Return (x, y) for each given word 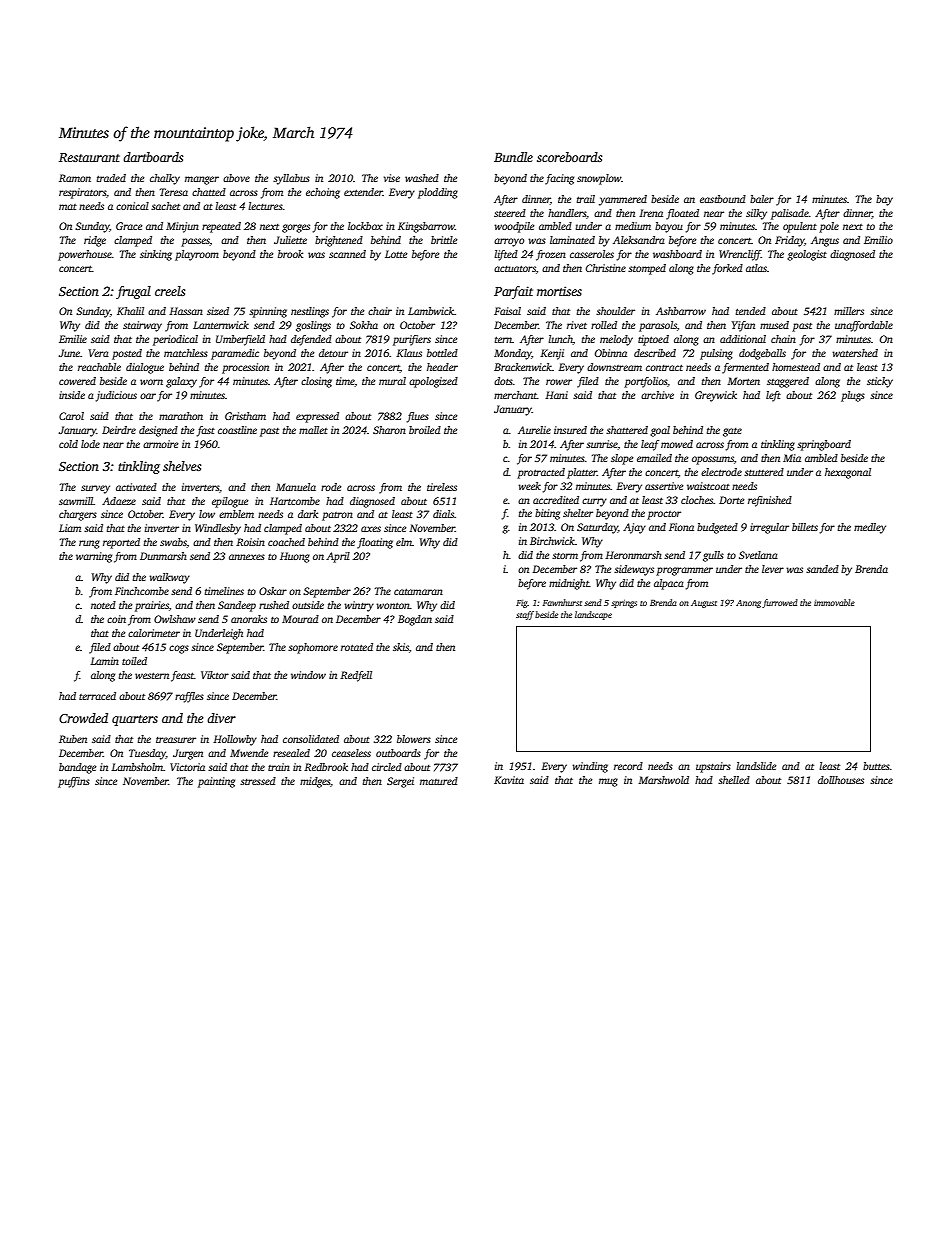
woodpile (514, 227)
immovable (834, 602)
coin (116, 619)
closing (316, 382)
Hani (556, 395)
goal (660, 431)
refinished (770, 501)
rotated (357, 647)
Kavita (509, 780)
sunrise (602, 444)
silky (756, 214)
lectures (265, 206)
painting (216, 782)
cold (68, 444)
